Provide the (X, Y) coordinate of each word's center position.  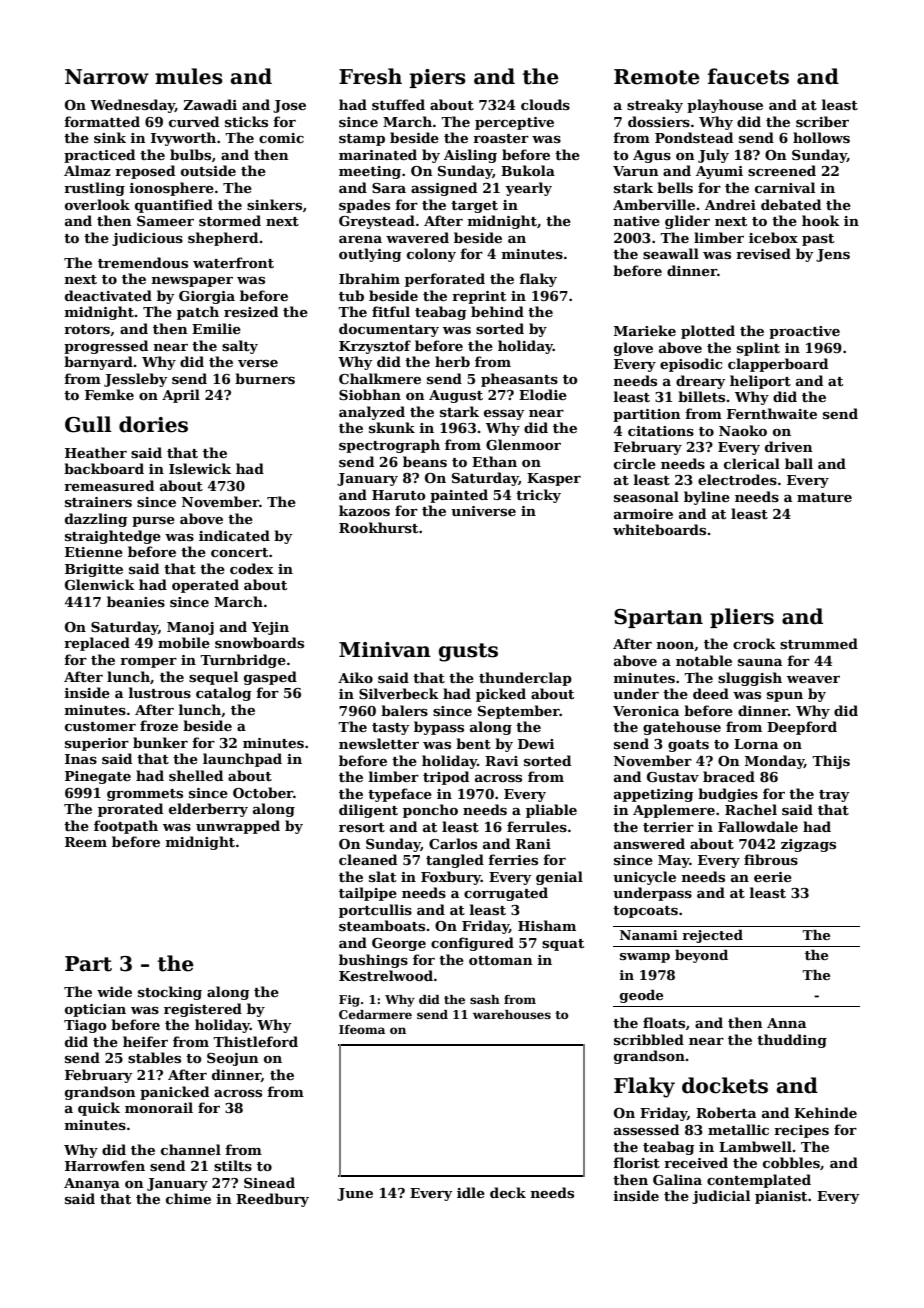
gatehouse (682, 728)
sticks (246, 121)
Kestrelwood (386, 975)
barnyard (98, 363)
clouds (545, 104)
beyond (701, 956)
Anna (786, 1023)
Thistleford (255, 1041)
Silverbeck (399, 693)
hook (821, 220)
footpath (126, 827)
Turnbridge (243, 661)
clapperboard (778, 365)
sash (485, 999)
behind (497, 311)
